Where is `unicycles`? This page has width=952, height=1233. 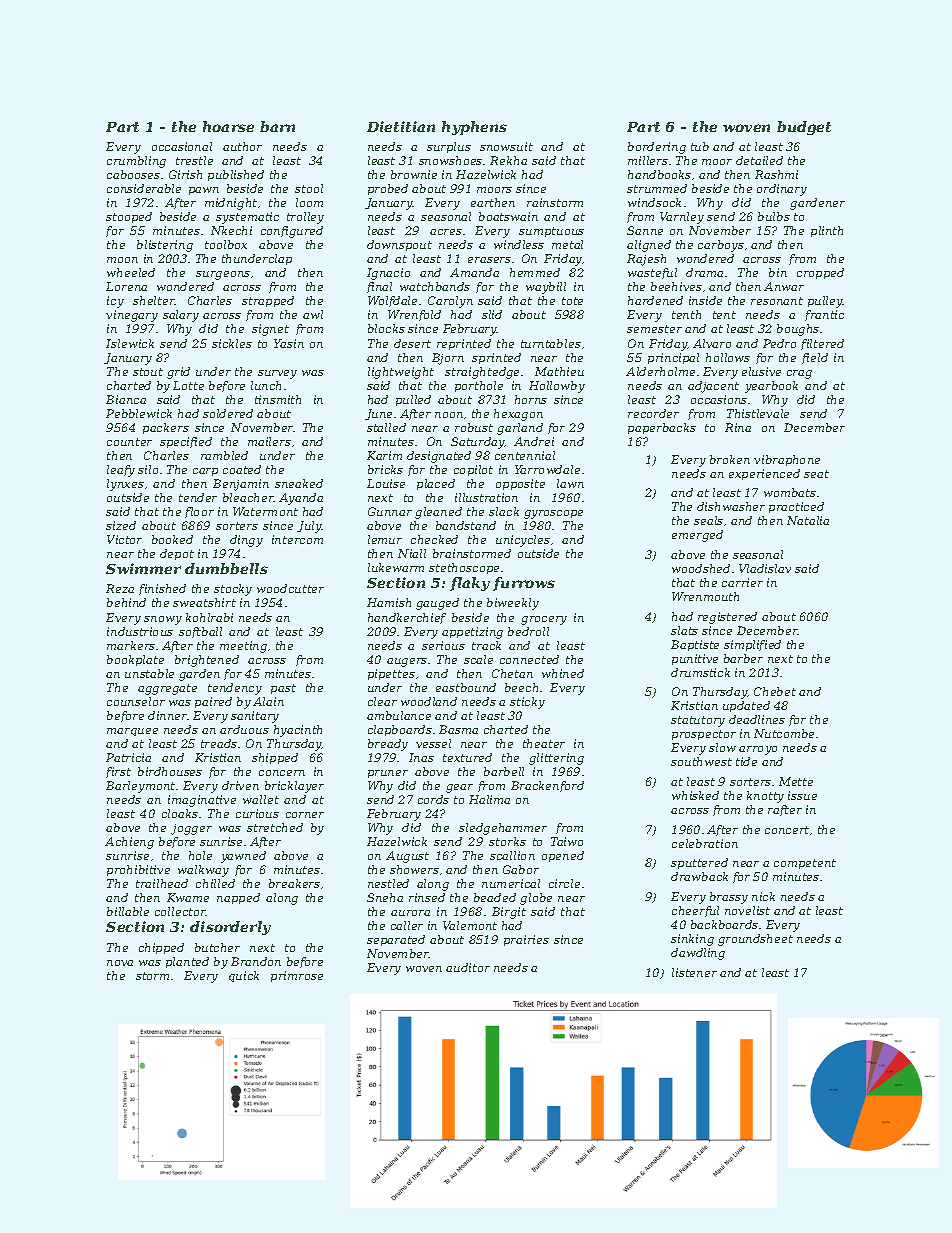 unicycles is located at coordinates (523, 541).
